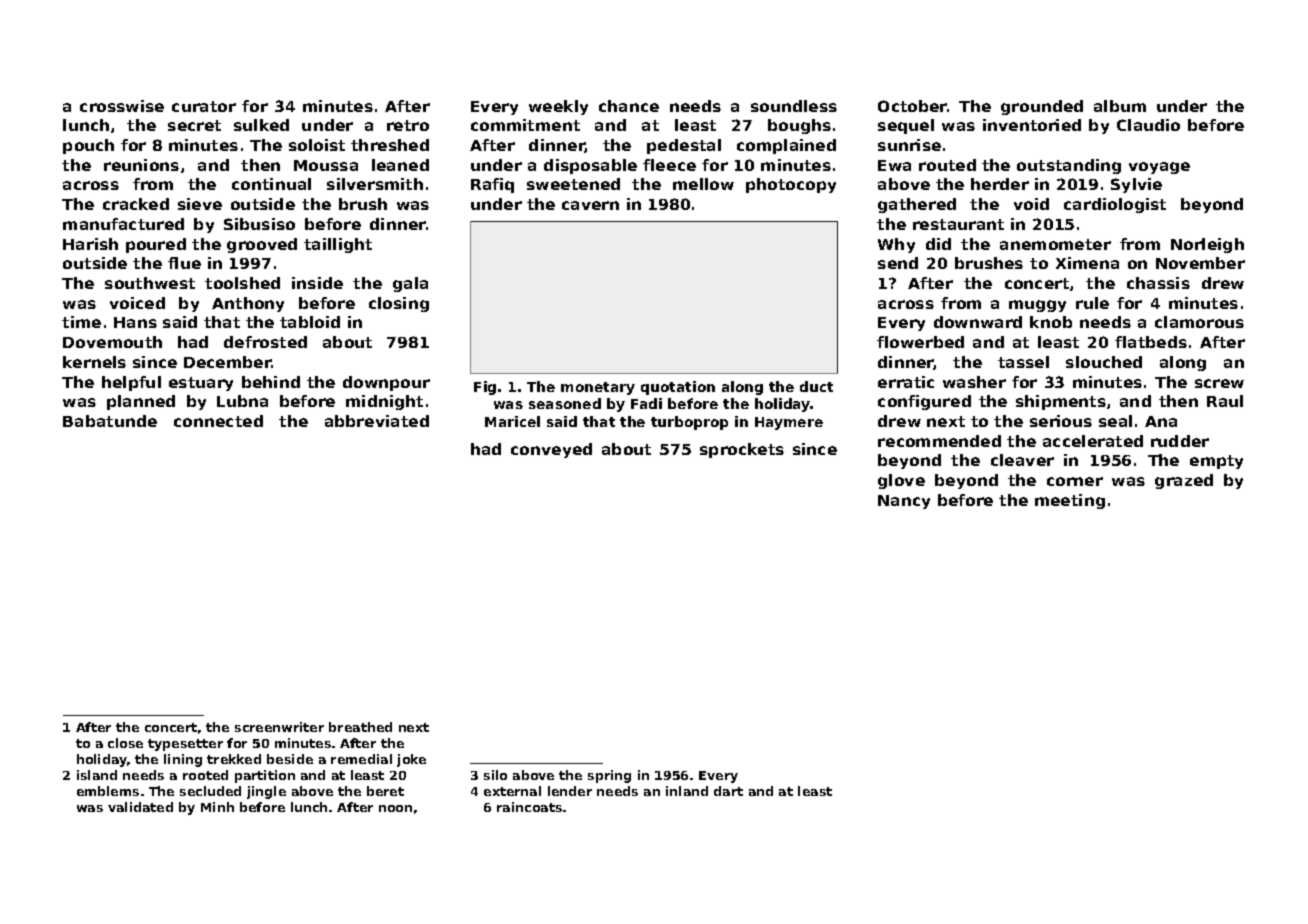  Describe the element at coordinates (110, 421) in the screenshot. I see `Babatunde` at that location.
